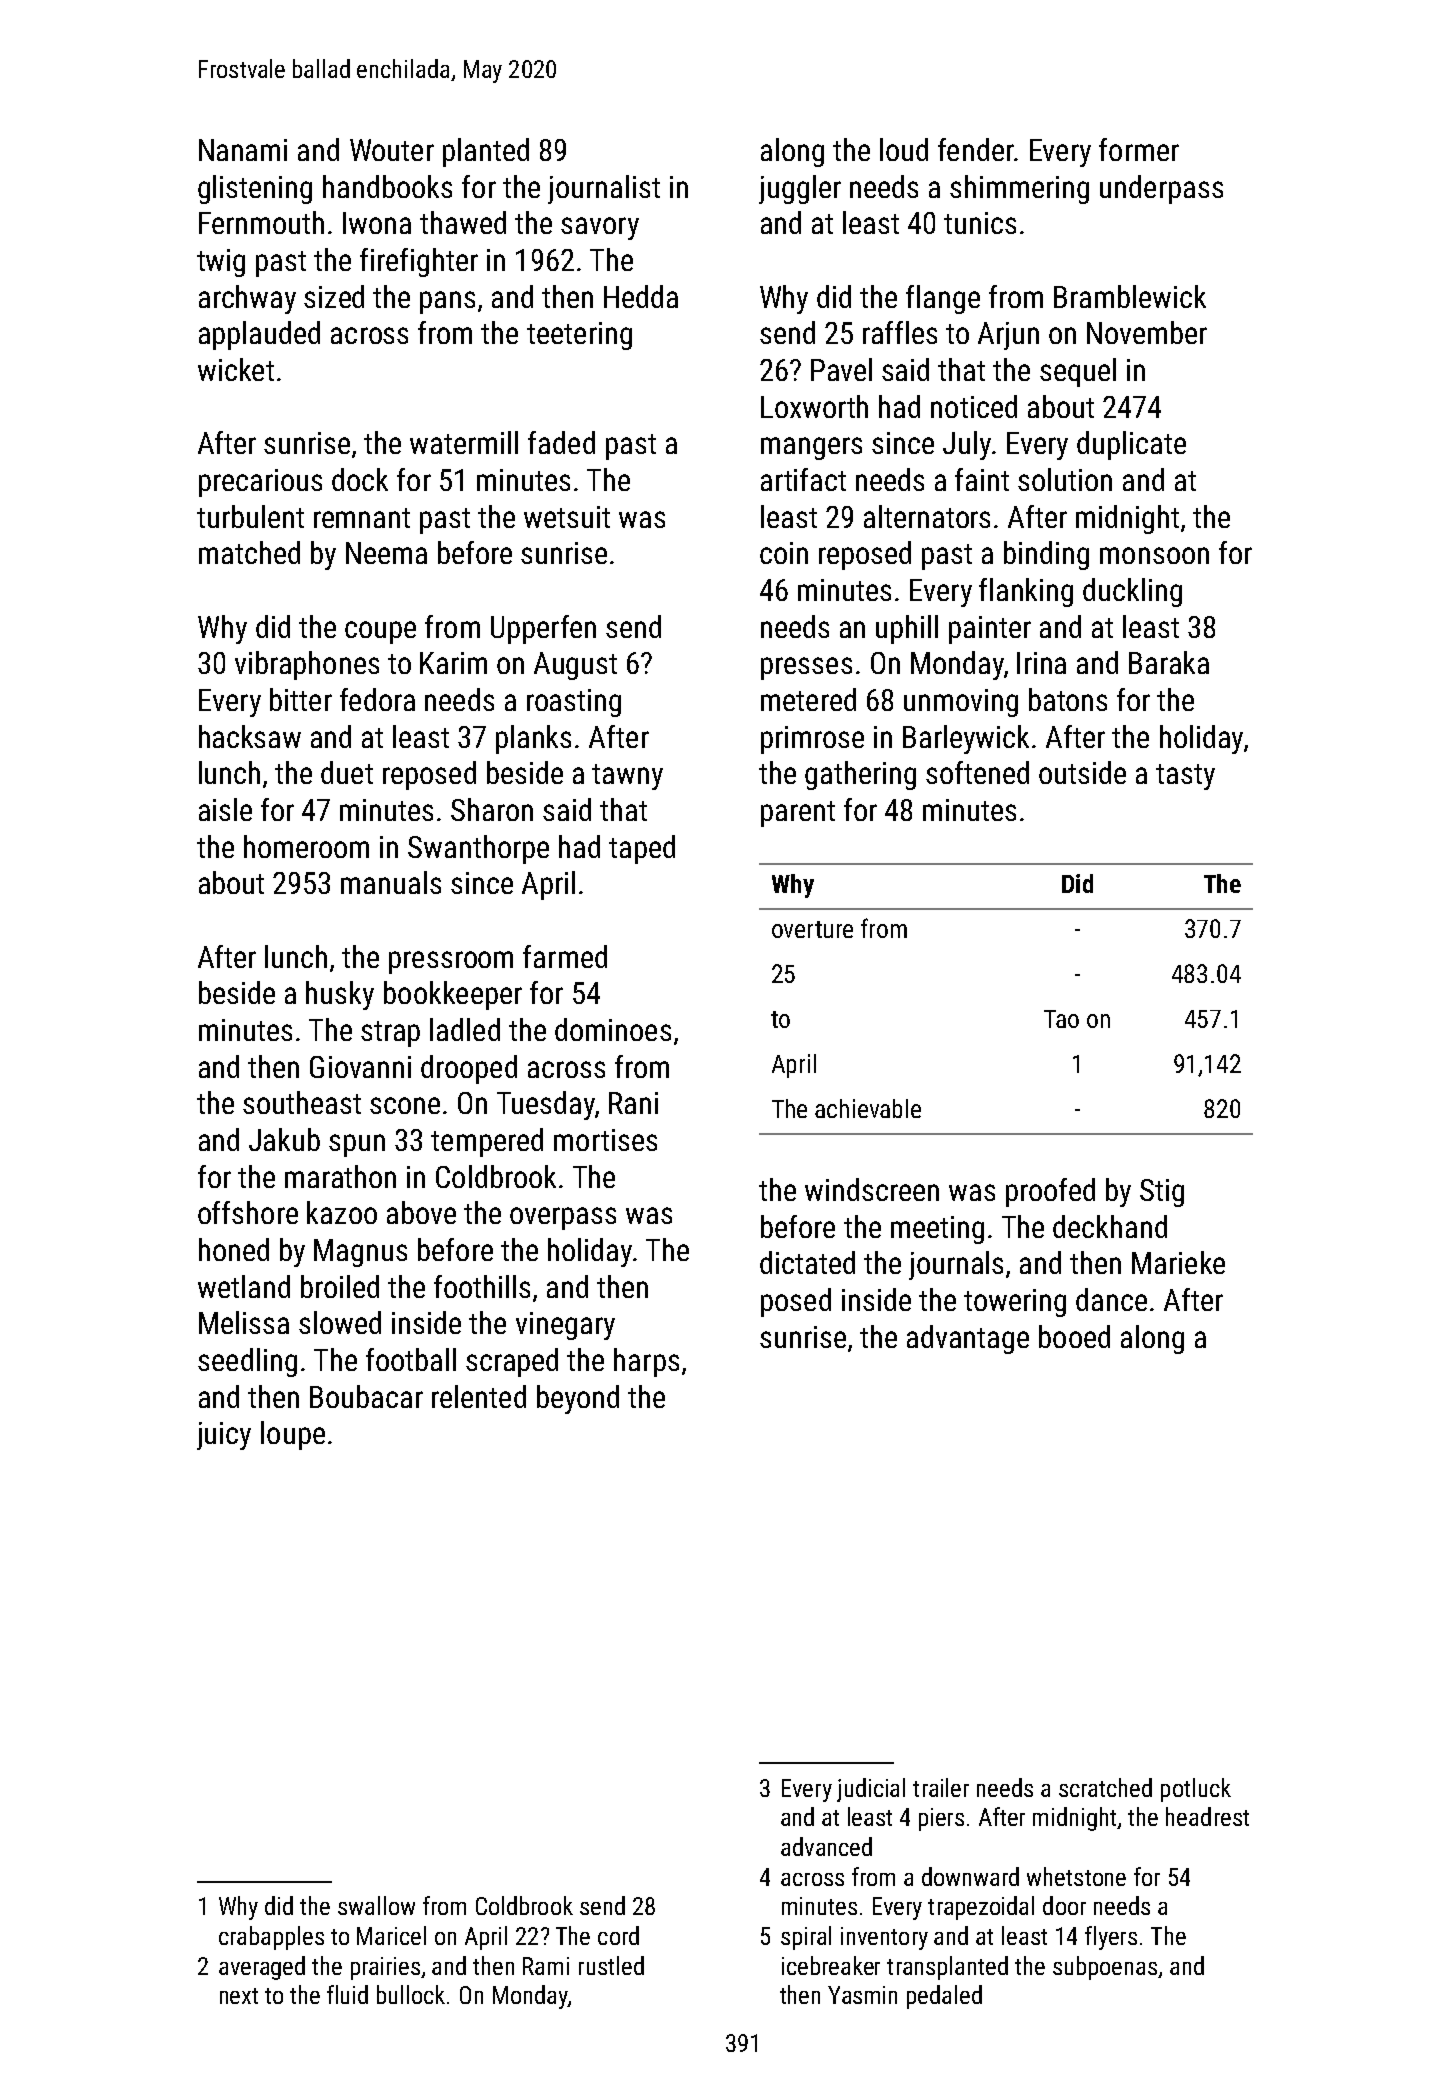  I want to click on mortises, so click(605, 1140).
